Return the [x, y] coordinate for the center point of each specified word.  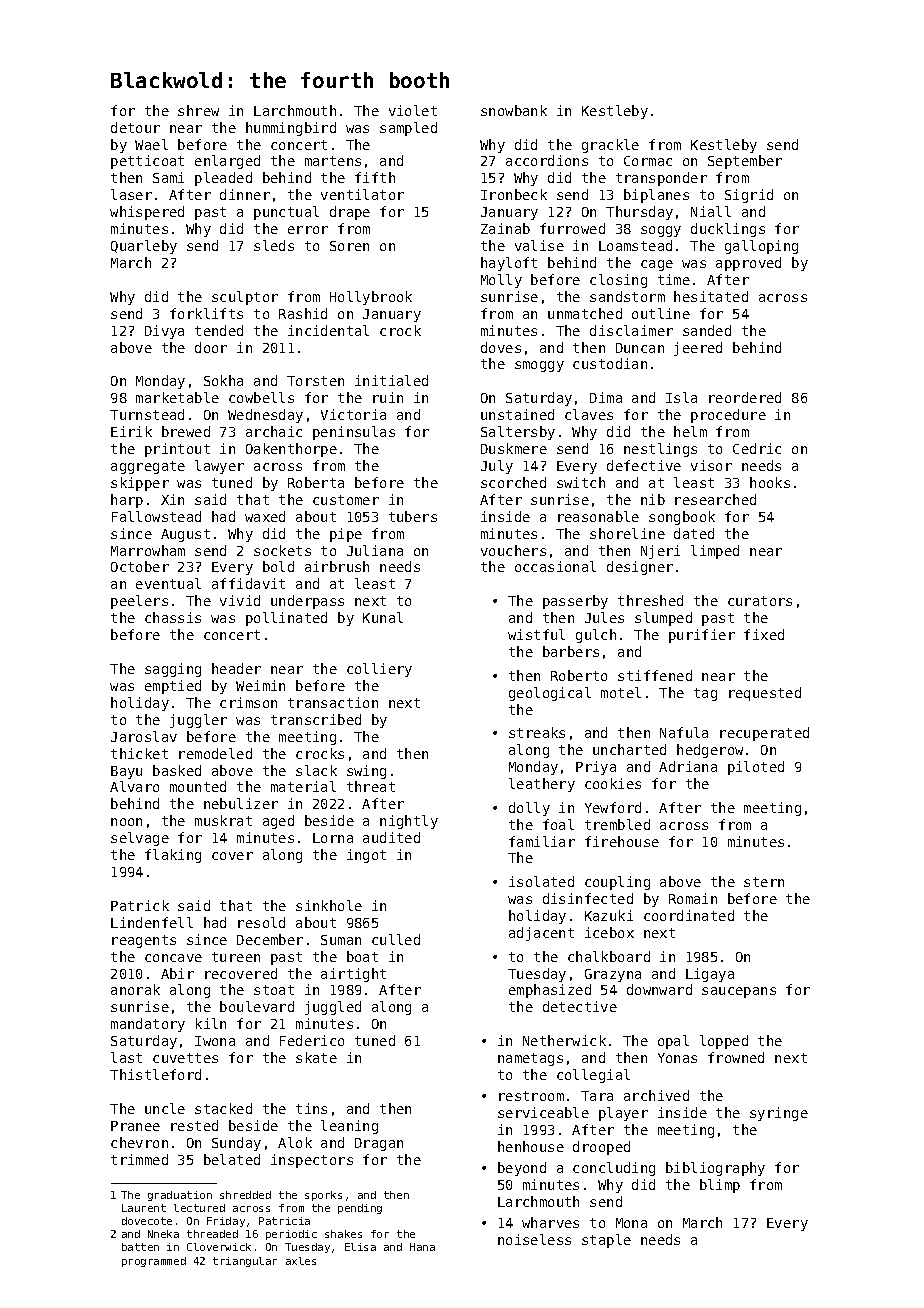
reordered [745, 397]
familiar [542, 841]
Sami [168, 177]
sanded [707, 330]
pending [360, 1209]
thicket [139, 753]
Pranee [135, 1126]
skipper [140, 484]
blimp [720, 1186]
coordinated [689, 915]
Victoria [353, 414]
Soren [349, 246]
